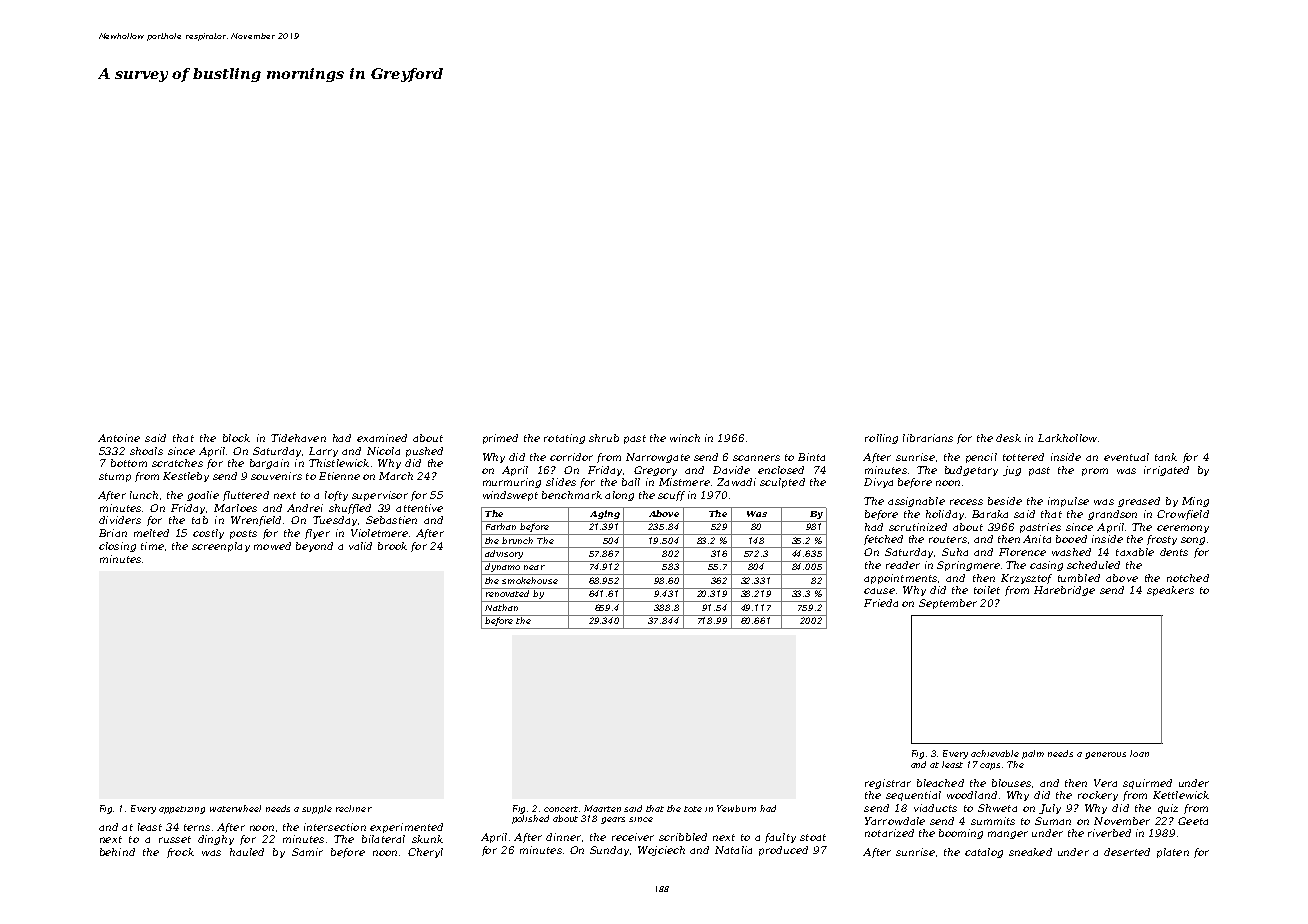 The width and height of the image is (1308, 924). What do you see at coordinates (235, 808) in the image?
I see `waterwheel` at bounding box center [235, 808].
